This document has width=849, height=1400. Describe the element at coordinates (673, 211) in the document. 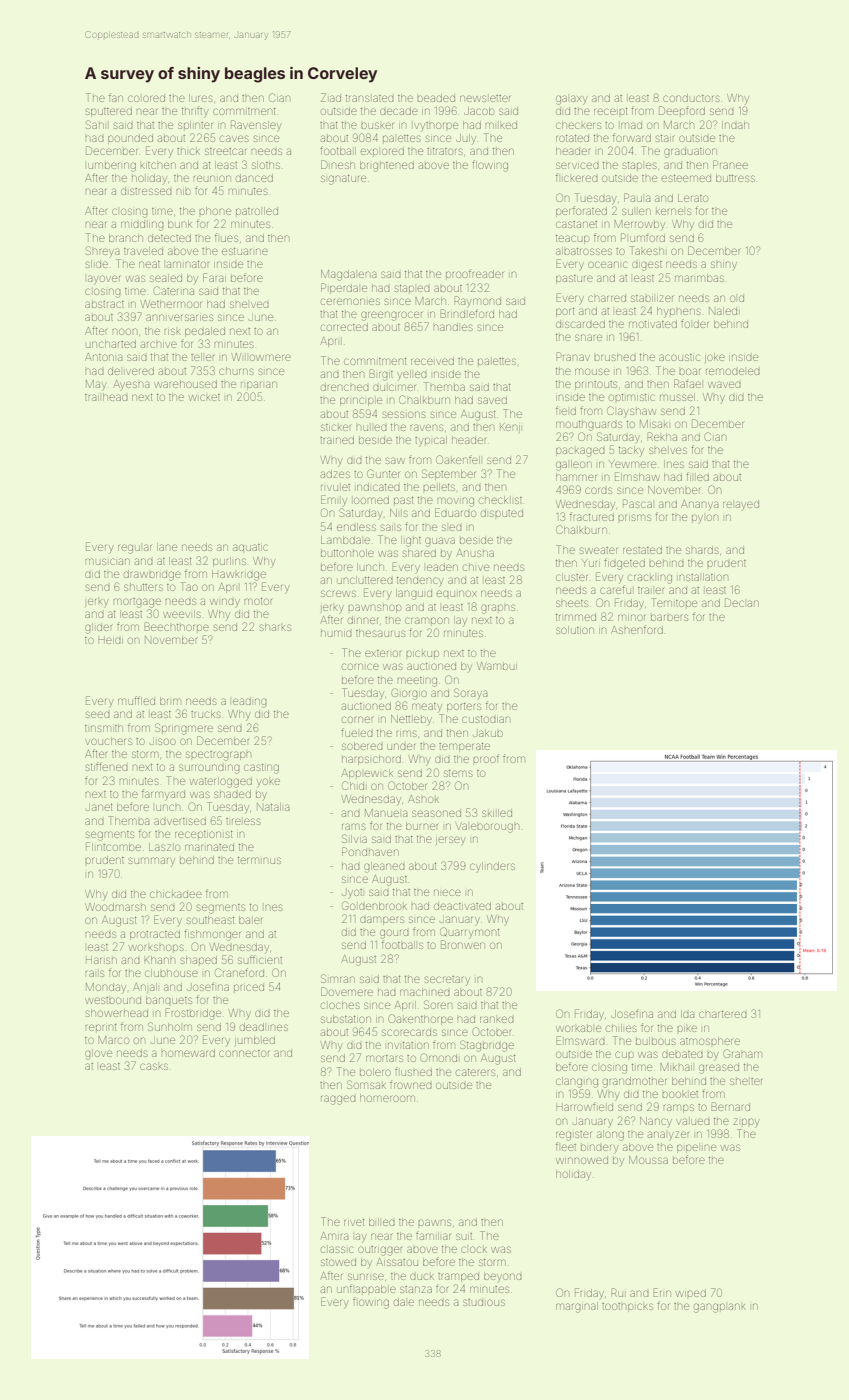

I see `kernels` at that location.
